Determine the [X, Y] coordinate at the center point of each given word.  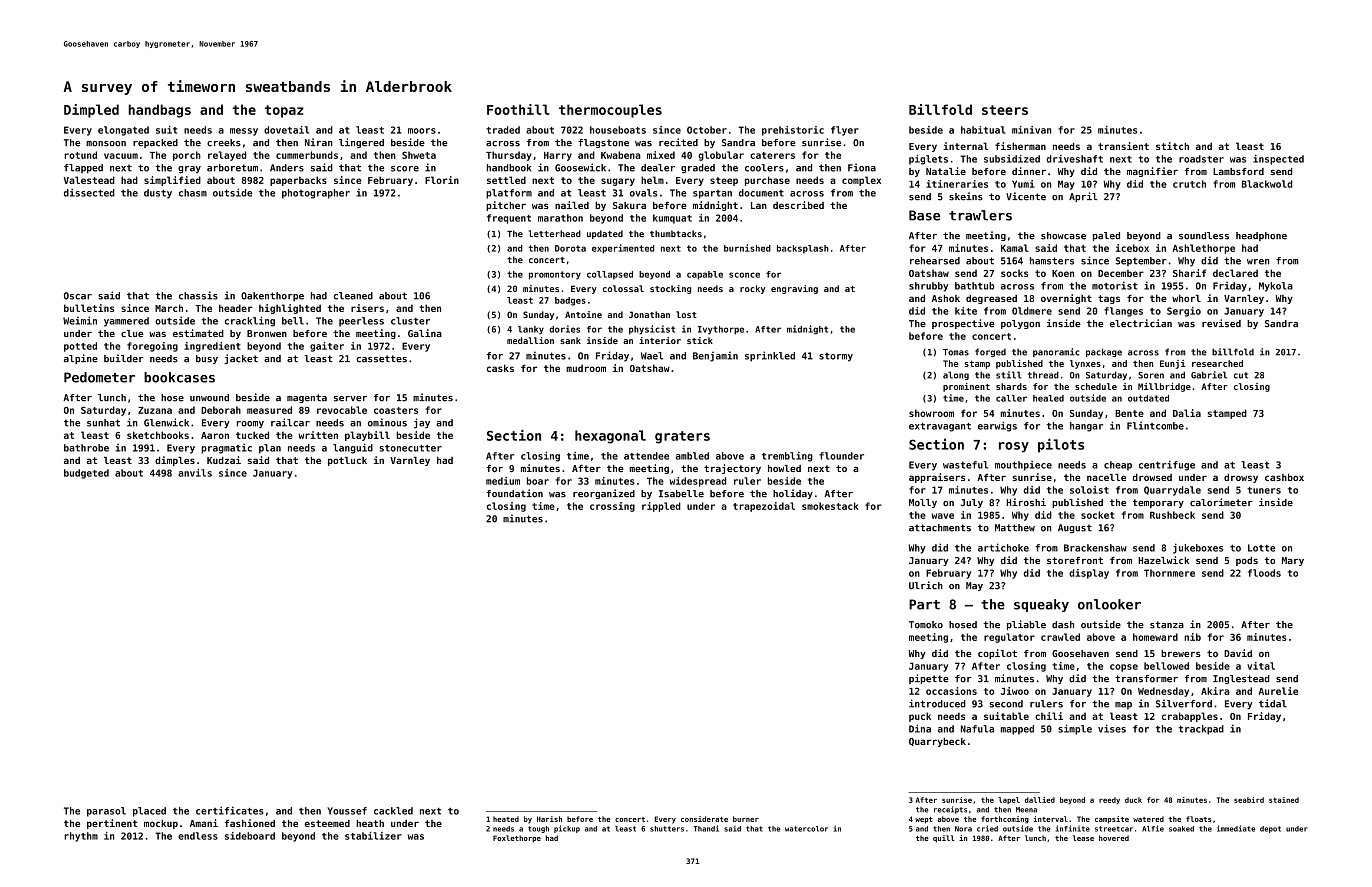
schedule [1096, 386]
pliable [1026, 625]
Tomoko [926, 625]
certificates [230, 810]
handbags [159, 111]
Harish [549, 819]
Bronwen [267, 333]
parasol [106, 812]
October [707, 130]
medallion [530, 340]
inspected [1278, 160]
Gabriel [1209, 375]
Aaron [215, 435]
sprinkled [770, 356]
